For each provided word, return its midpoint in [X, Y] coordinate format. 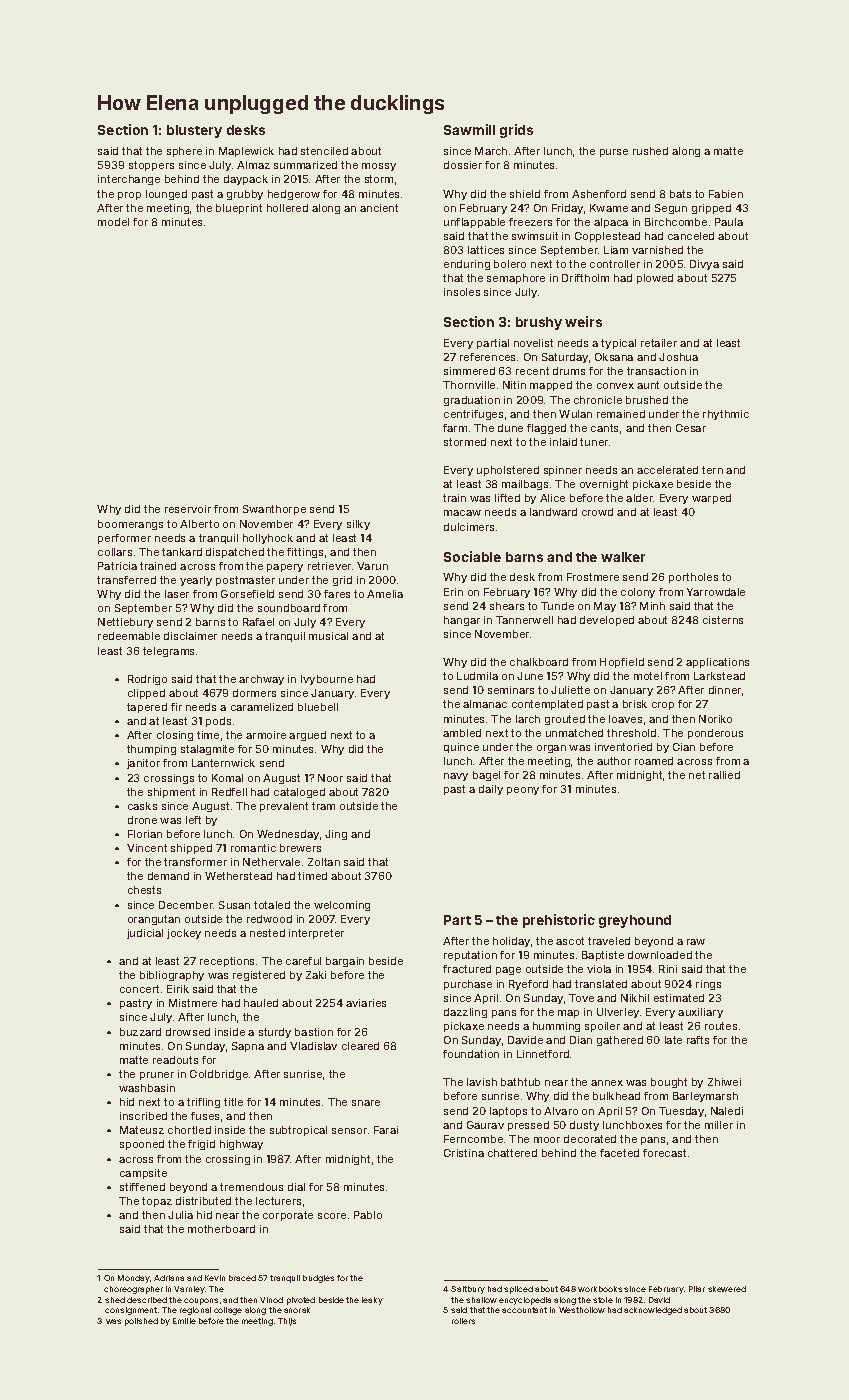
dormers [254, 693]
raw [696, 942]
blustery [194, 131]
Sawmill [469, 129]
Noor [330, 778]
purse [614, 153]
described [147, 1300]
